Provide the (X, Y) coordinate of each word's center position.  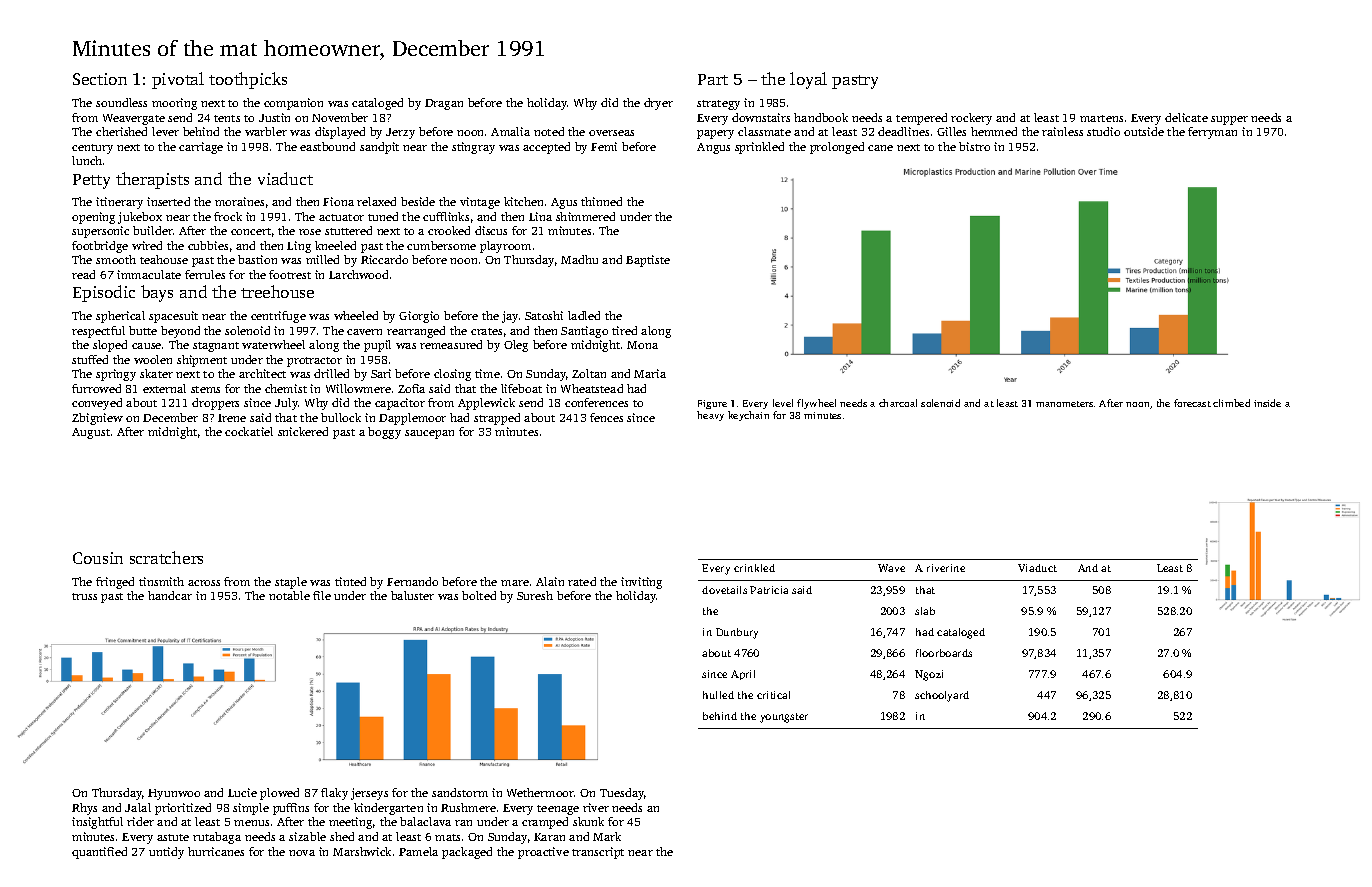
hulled (718, 695)
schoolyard (942, 696)
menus (251, 823)
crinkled (754, 568)
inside (1267, 403)
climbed (1231, 403)
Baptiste (648, 261)
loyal (808, 80)
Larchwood (358, 274)
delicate (1186, 117)
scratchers (166, 557)
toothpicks (248, 80)
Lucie (242, 792)
